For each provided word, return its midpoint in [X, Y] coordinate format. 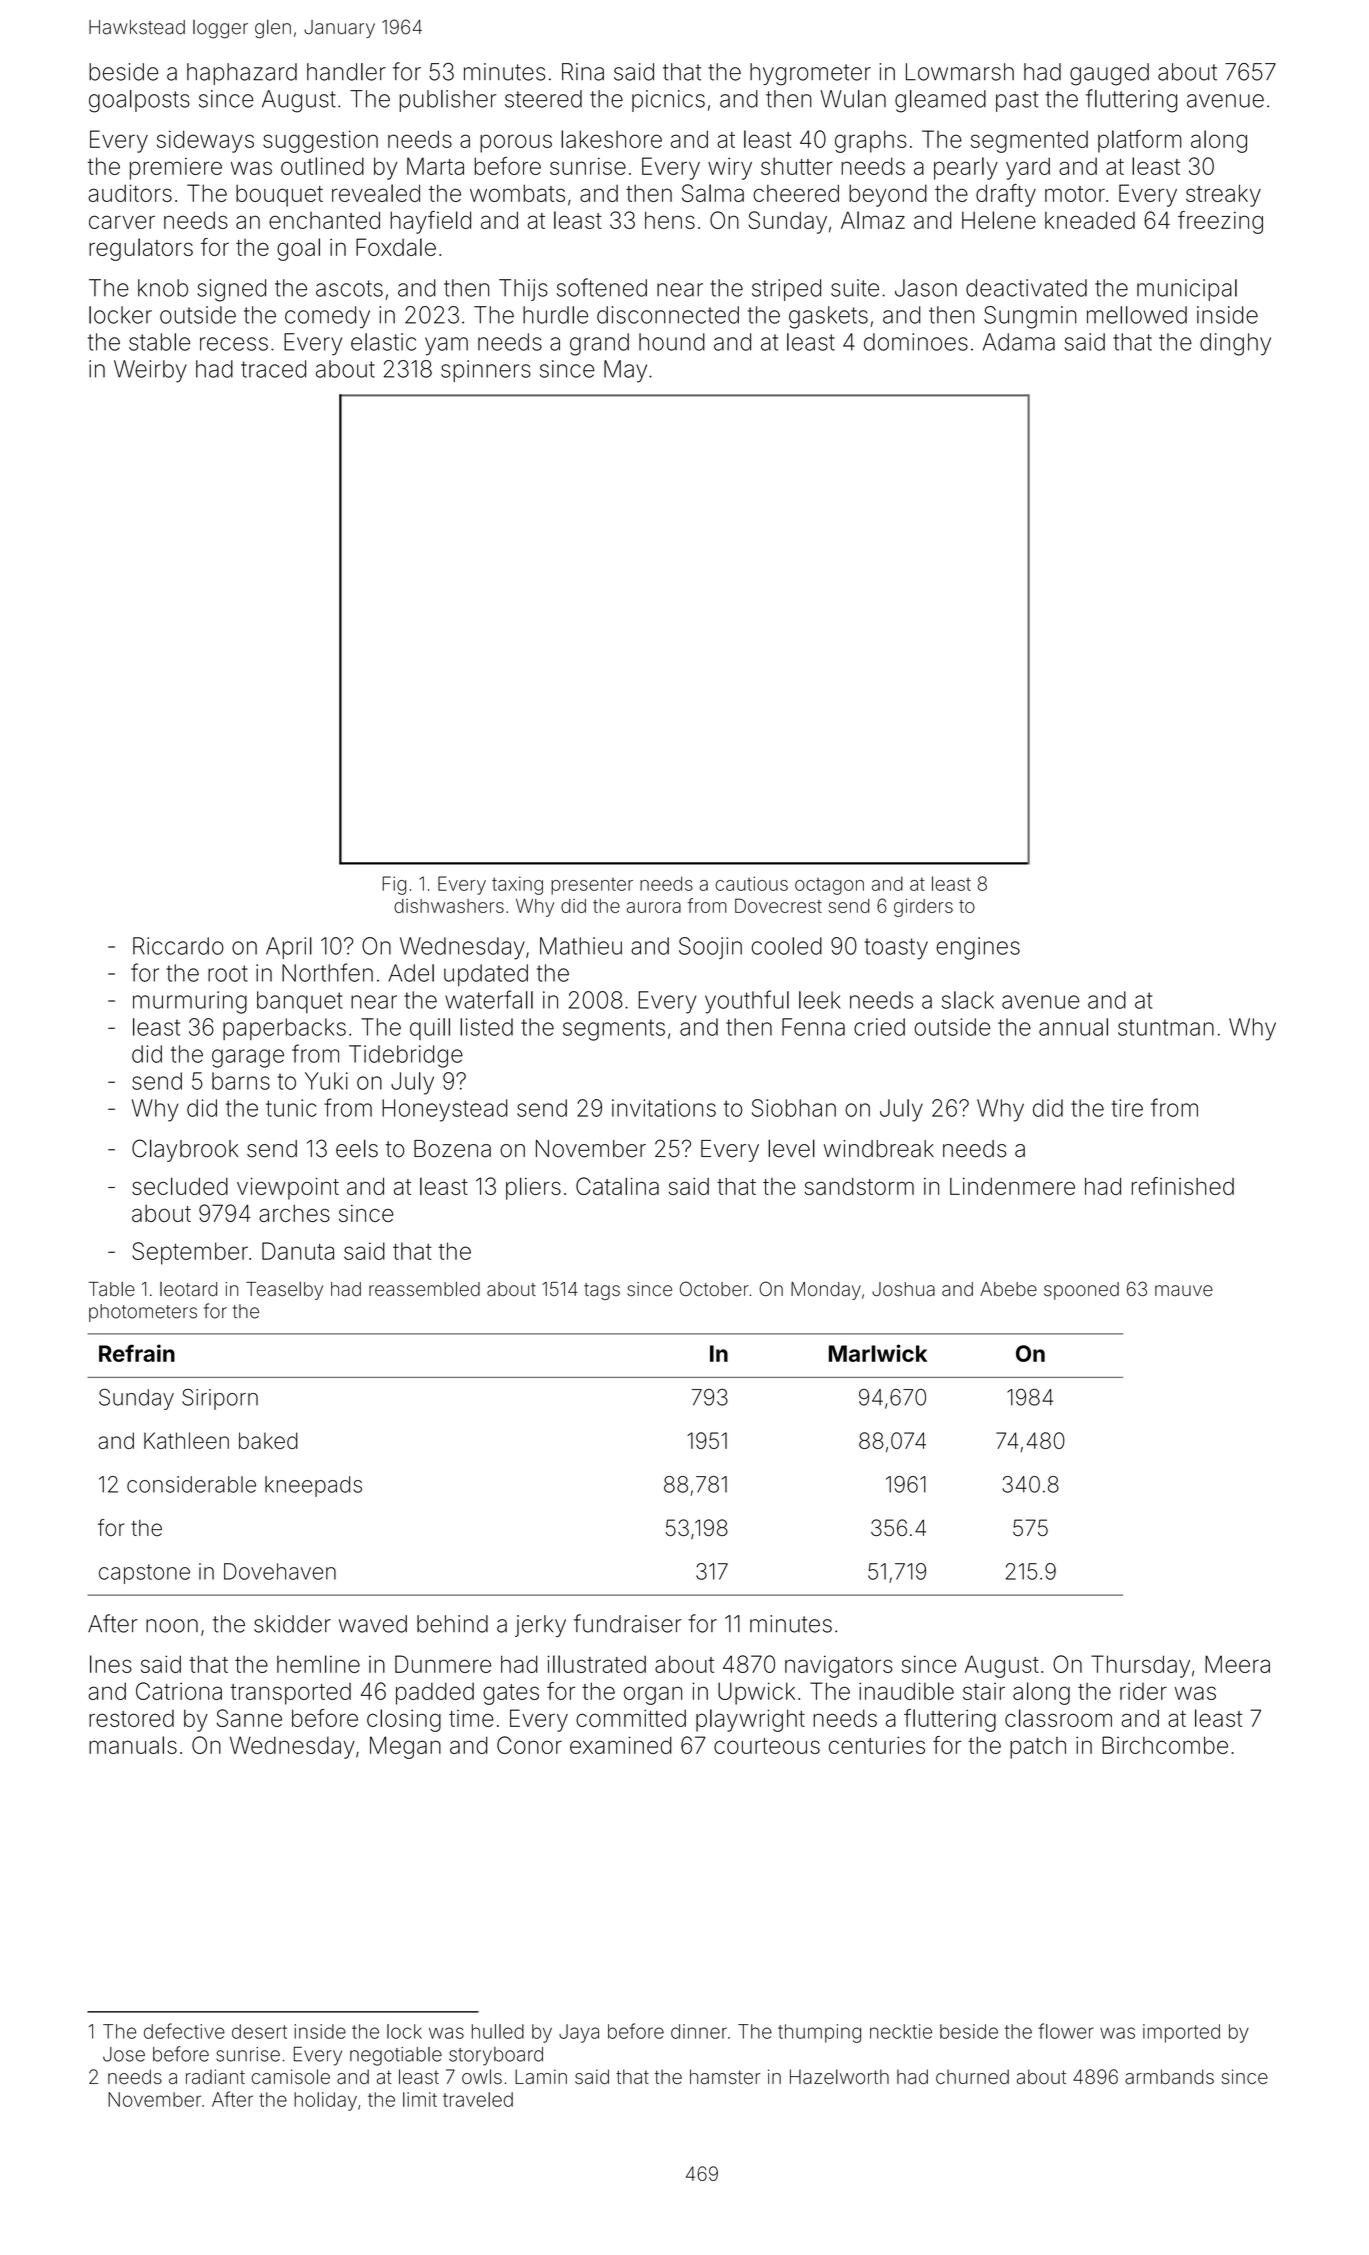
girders [923, 908]
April [289, 948]
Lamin [541, 2076]
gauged [1109, 74]
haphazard [242, 74]
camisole [290, 2076]
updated [486, 975]
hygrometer [810, 74]
